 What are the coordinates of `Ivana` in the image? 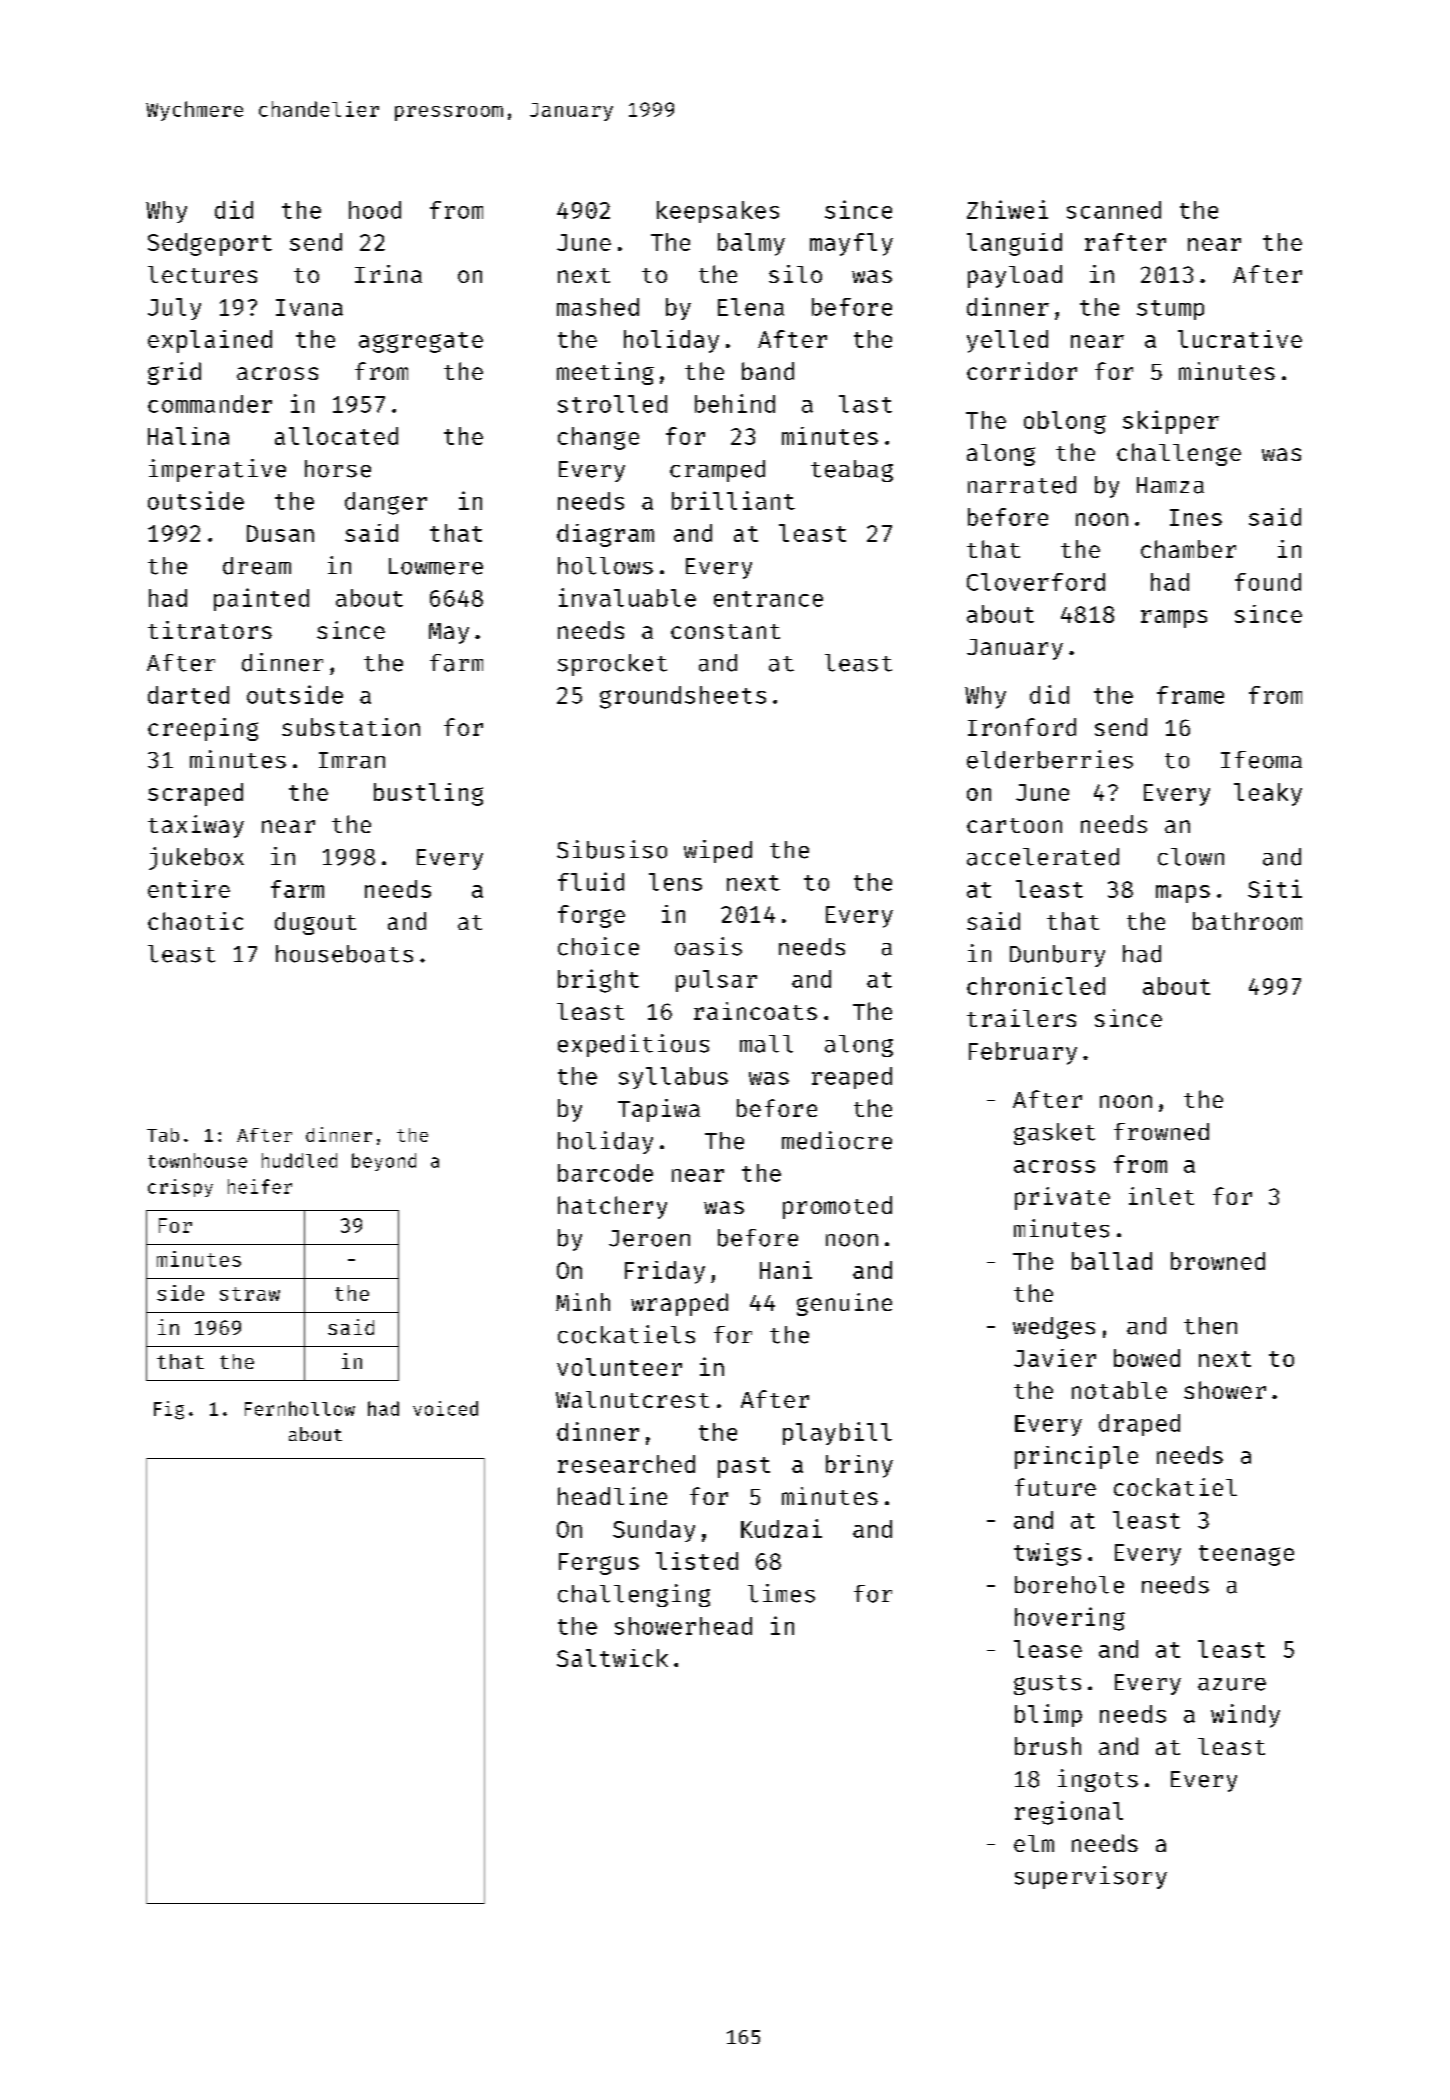 It's located at (309, 307).
